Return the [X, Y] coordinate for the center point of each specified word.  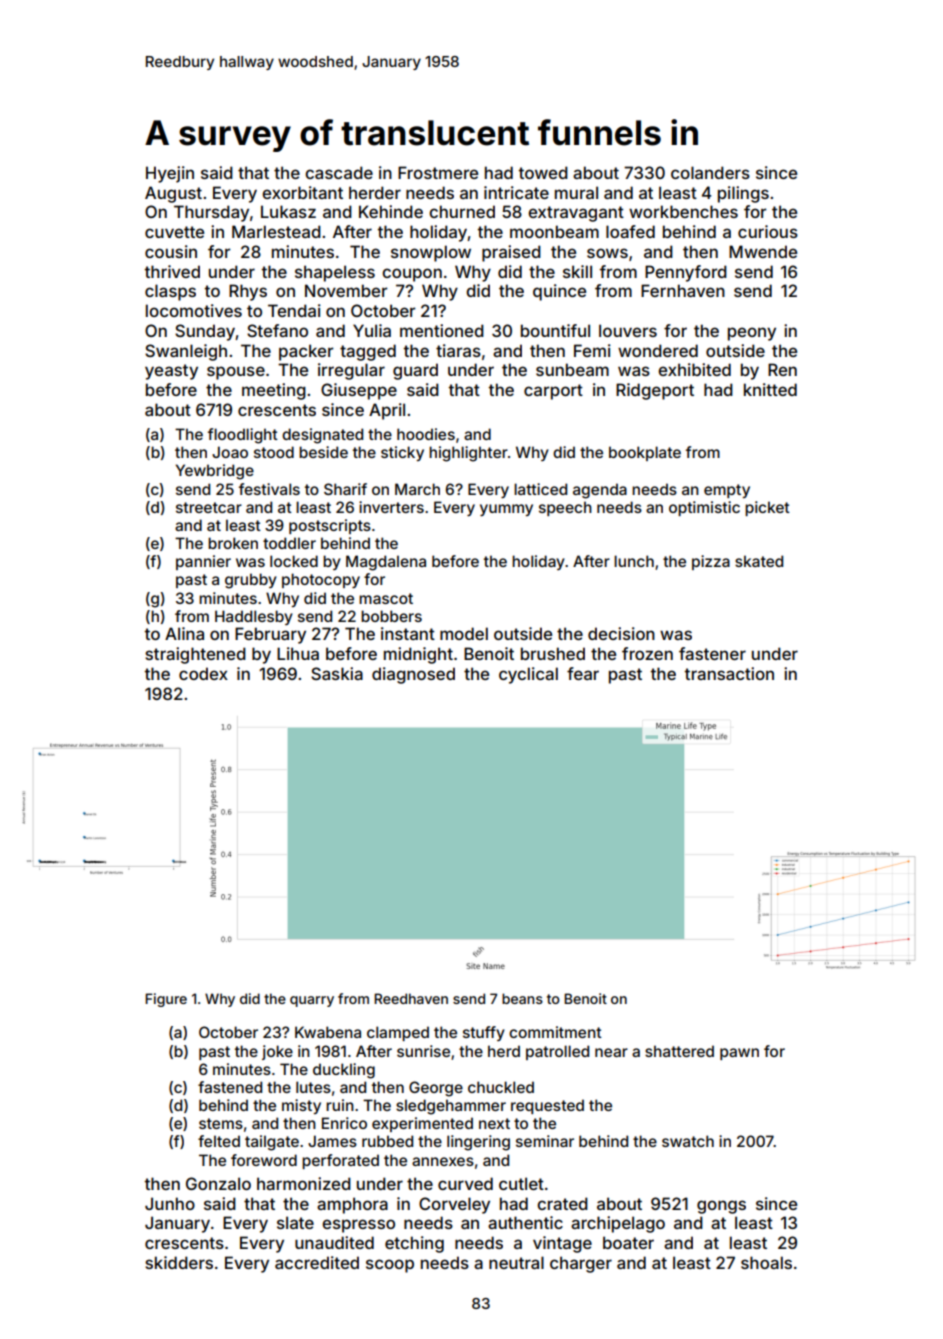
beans [522, 998]
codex [203, 673]
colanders [710, 172]
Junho [170, 1203]
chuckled [501, 1087]
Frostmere [438, 172]
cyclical [528, 675]
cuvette [174, 232]
